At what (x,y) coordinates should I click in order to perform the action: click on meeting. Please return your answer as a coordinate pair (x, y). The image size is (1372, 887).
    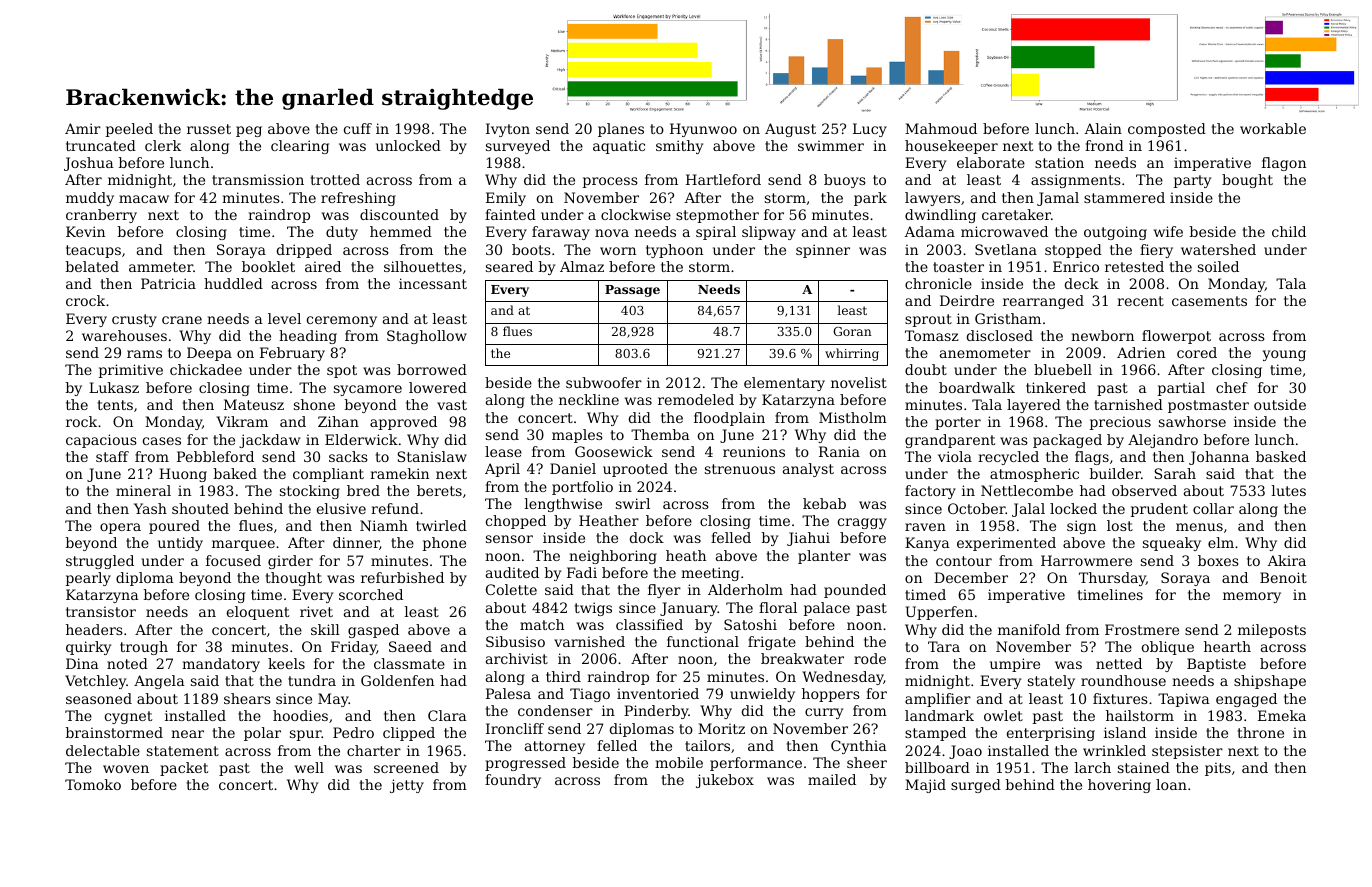
    Looking at the image, I should click on (710, 574).
